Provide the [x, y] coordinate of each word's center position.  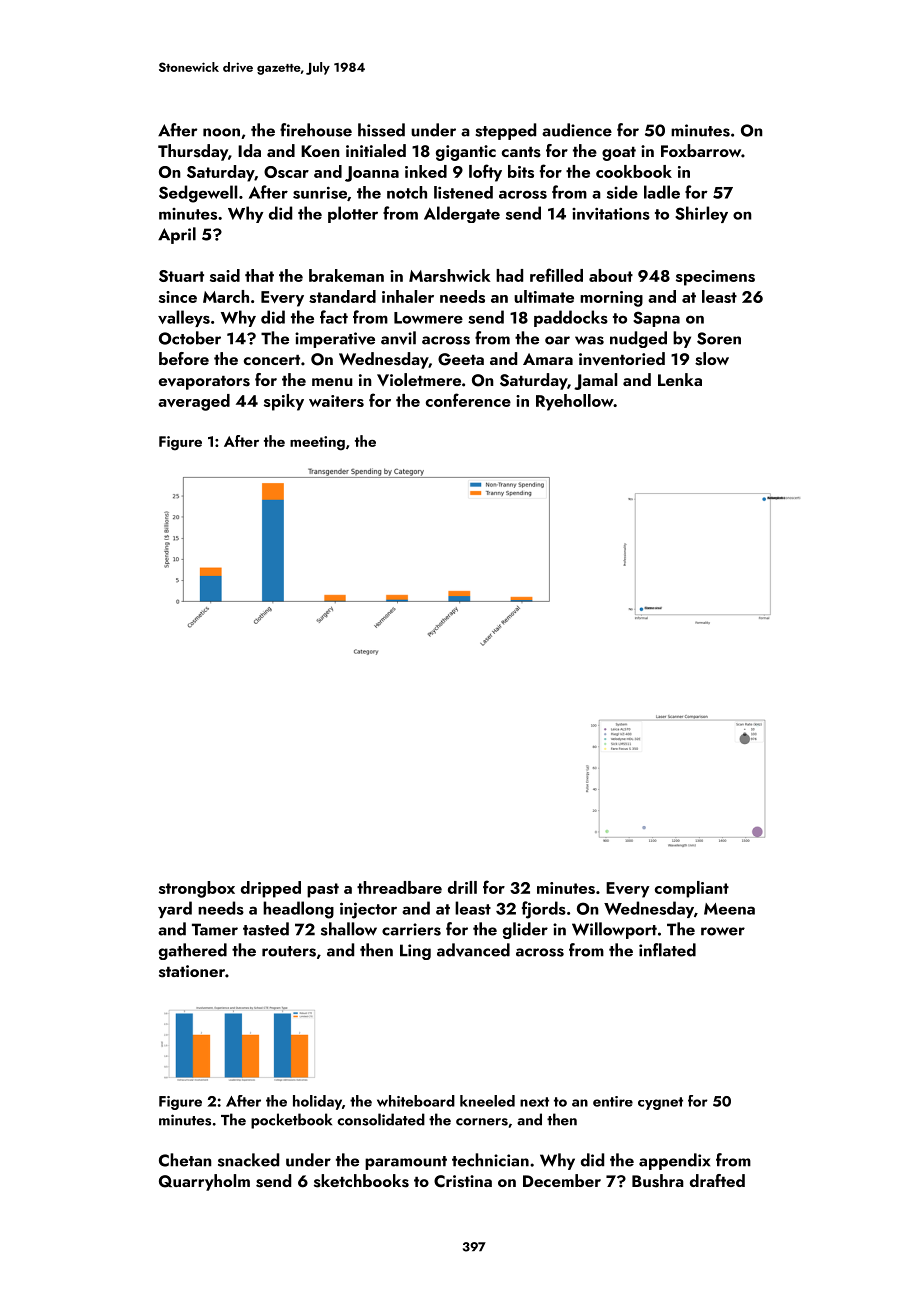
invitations [611, 214]
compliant [692, 889]
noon [221, 132]
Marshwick [450, 275]
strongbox [197, 889]
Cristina [463, 1181]
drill [462, 887]
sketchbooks [361, 1181]
